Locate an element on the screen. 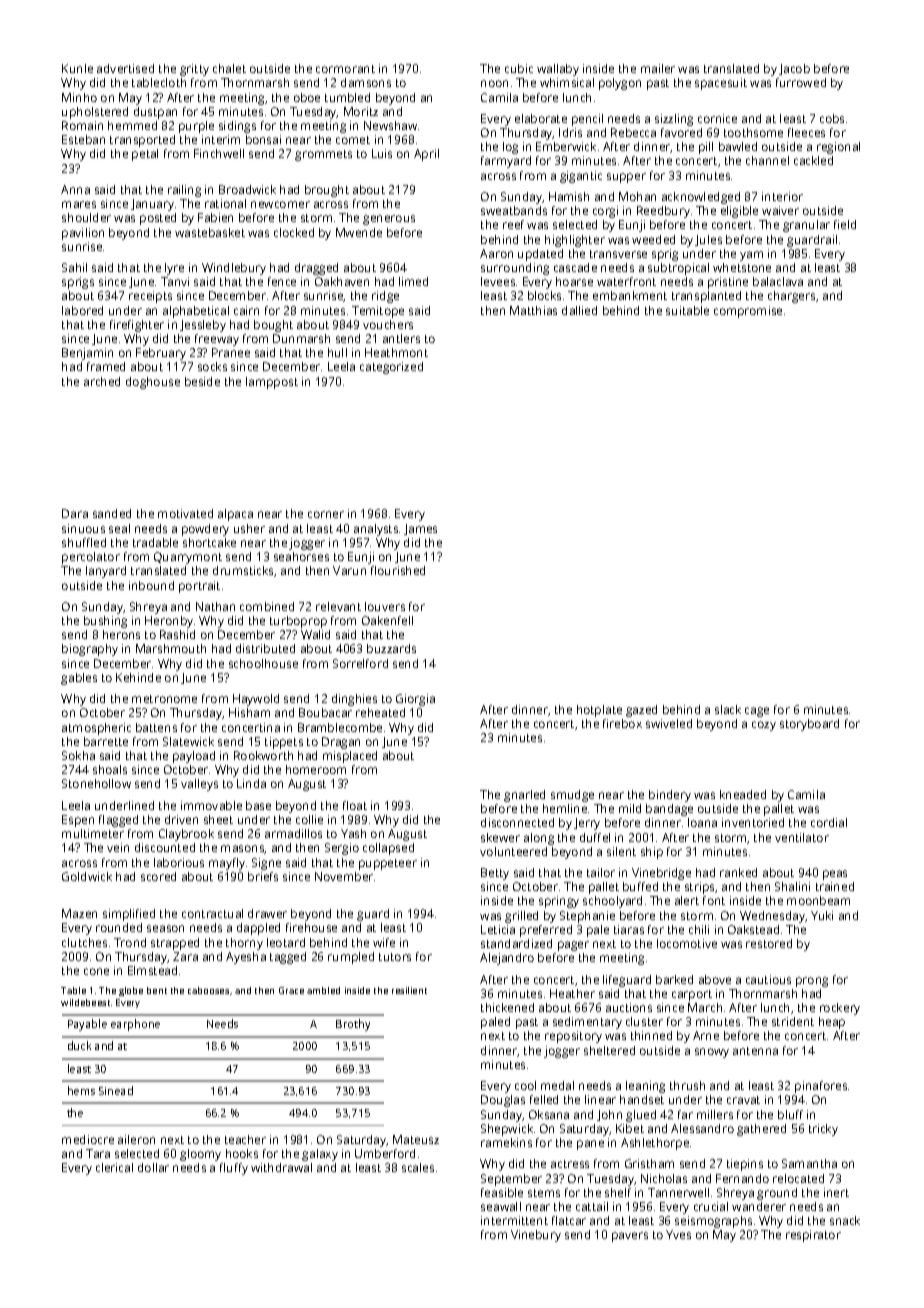  chargers is located at coordinates (791, 297).
